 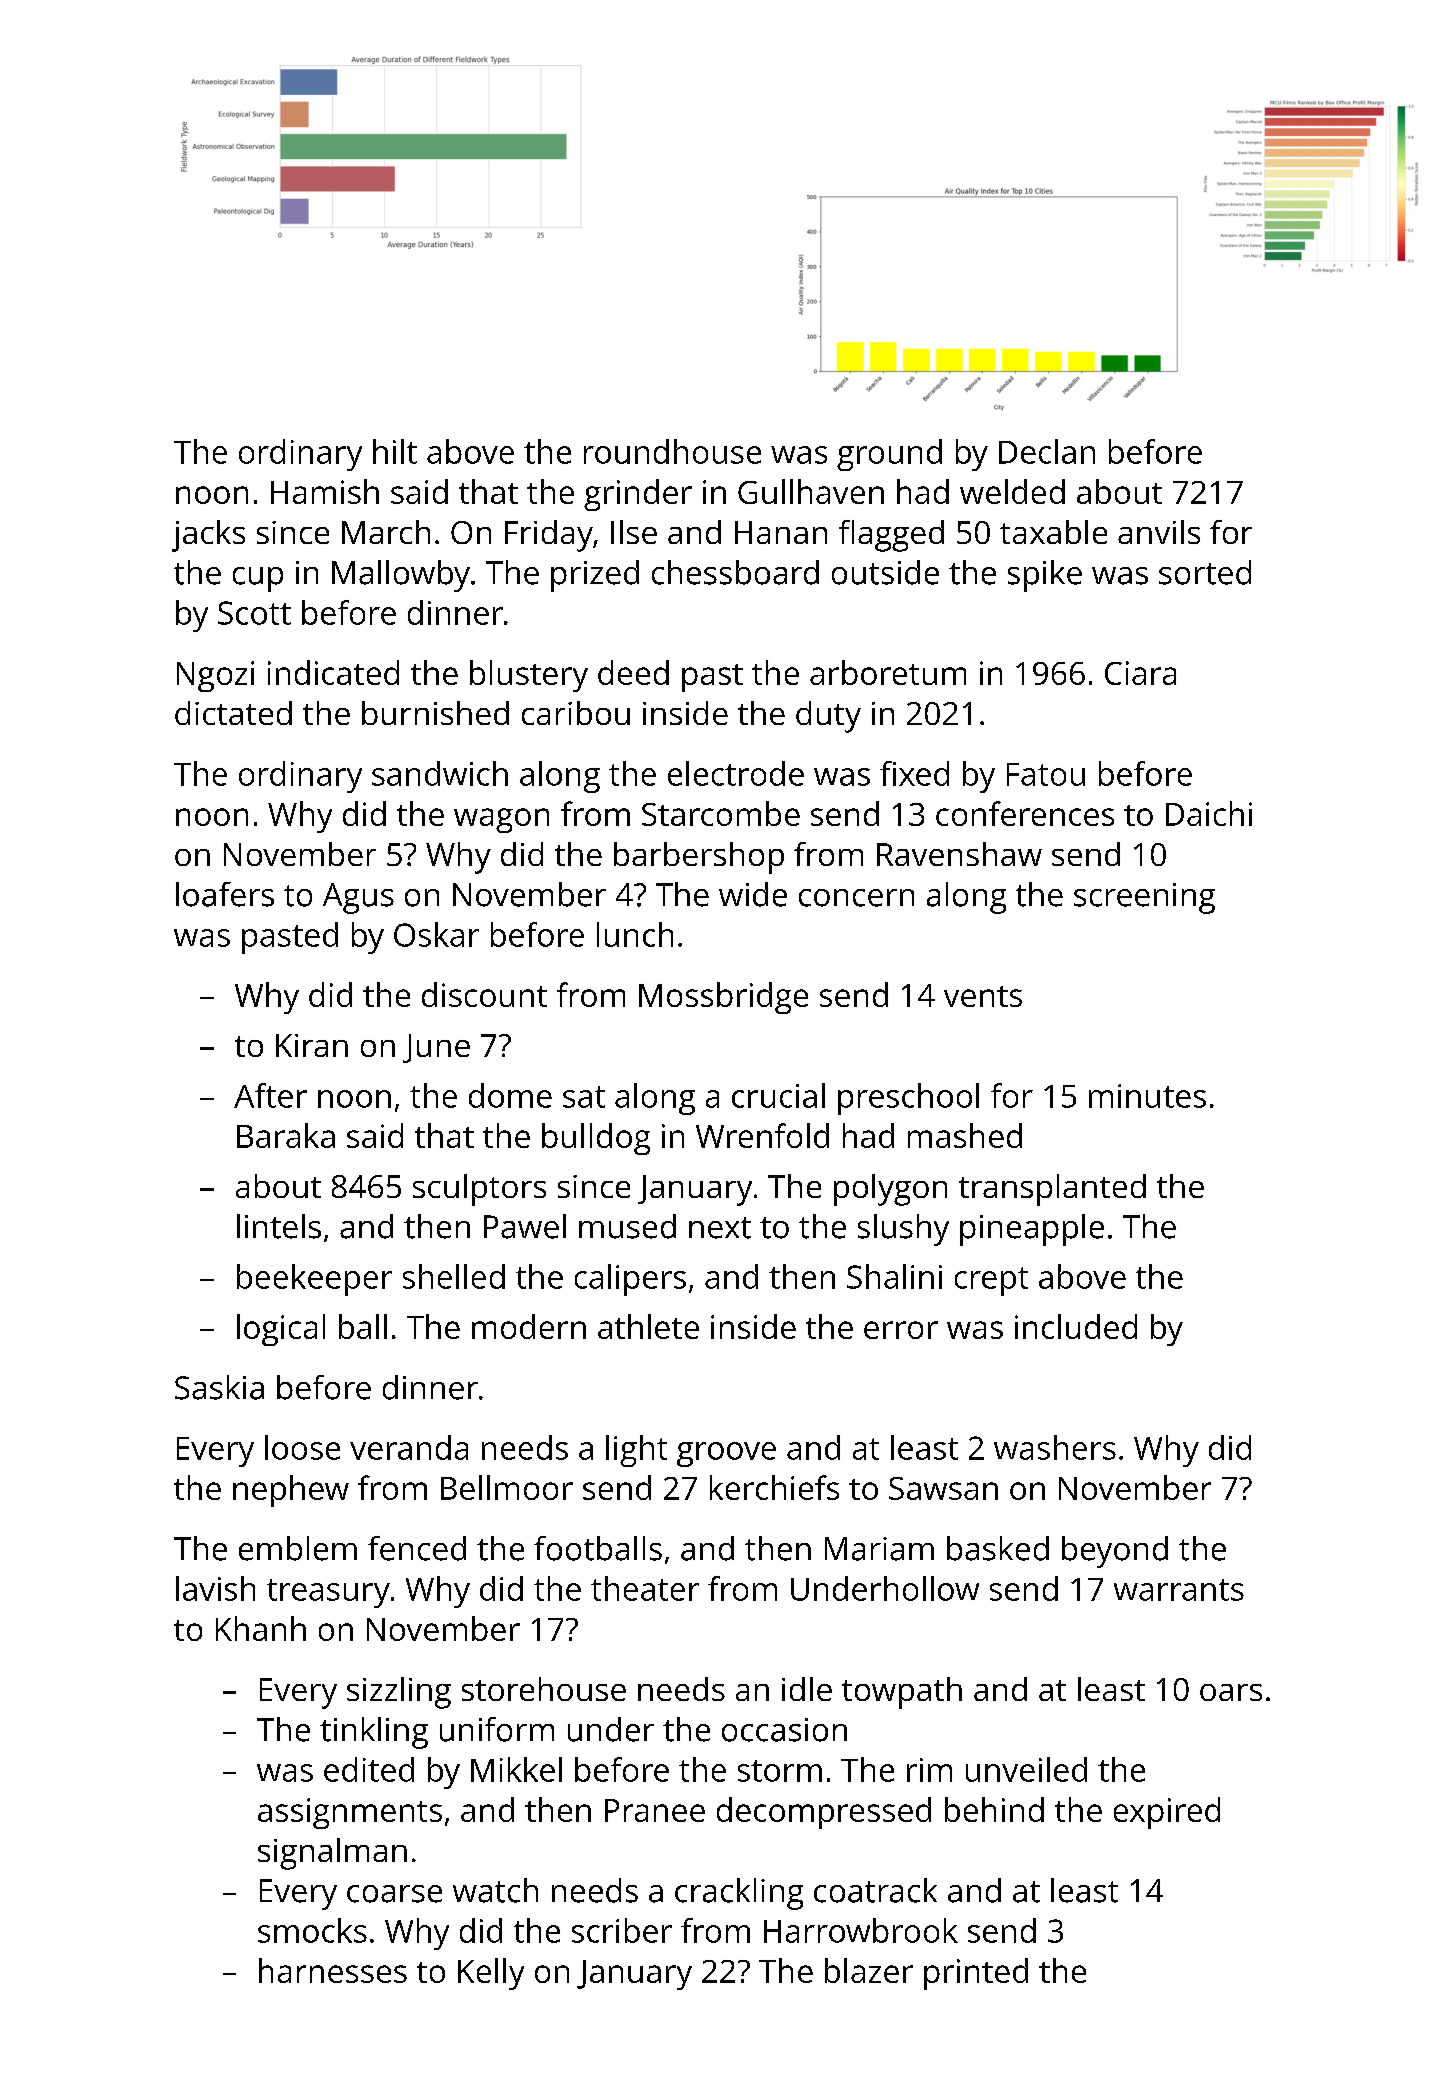 I want to click on mashed, so click(x=965, y=1135).
